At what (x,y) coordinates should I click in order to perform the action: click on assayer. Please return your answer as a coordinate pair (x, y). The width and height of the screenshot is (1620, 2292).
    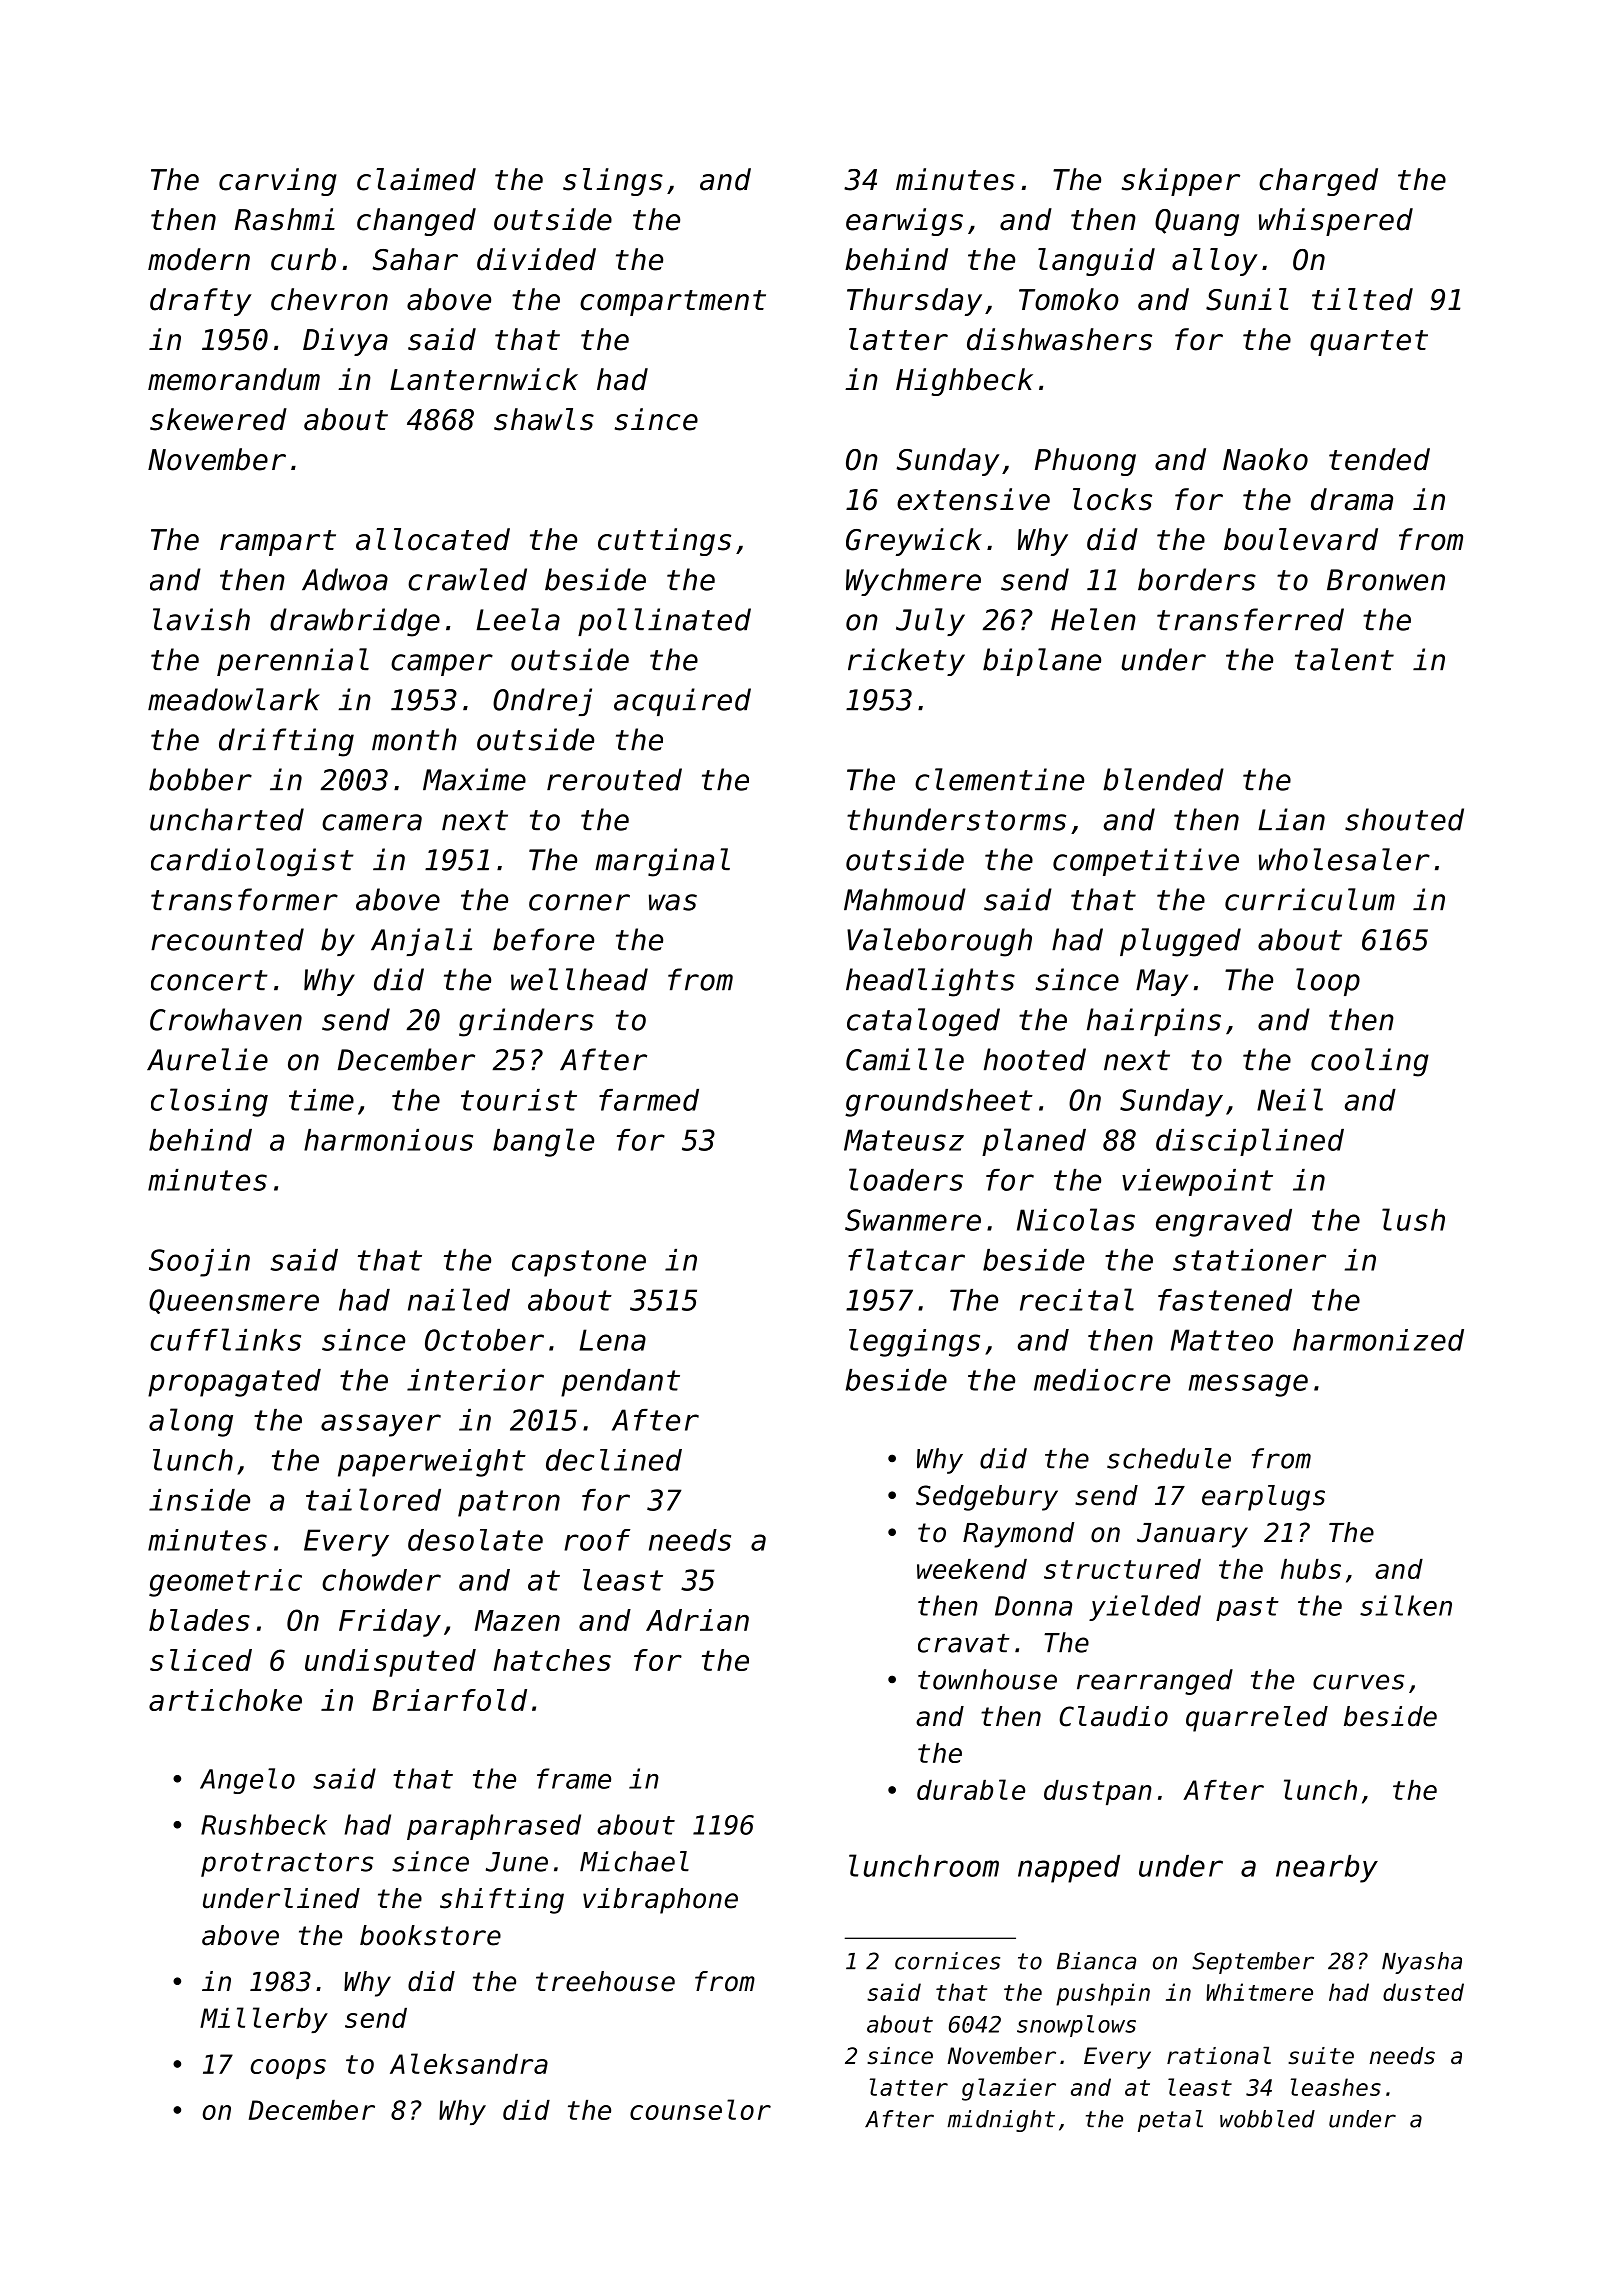
    Looking at the image, I should click on (381, 1425).
